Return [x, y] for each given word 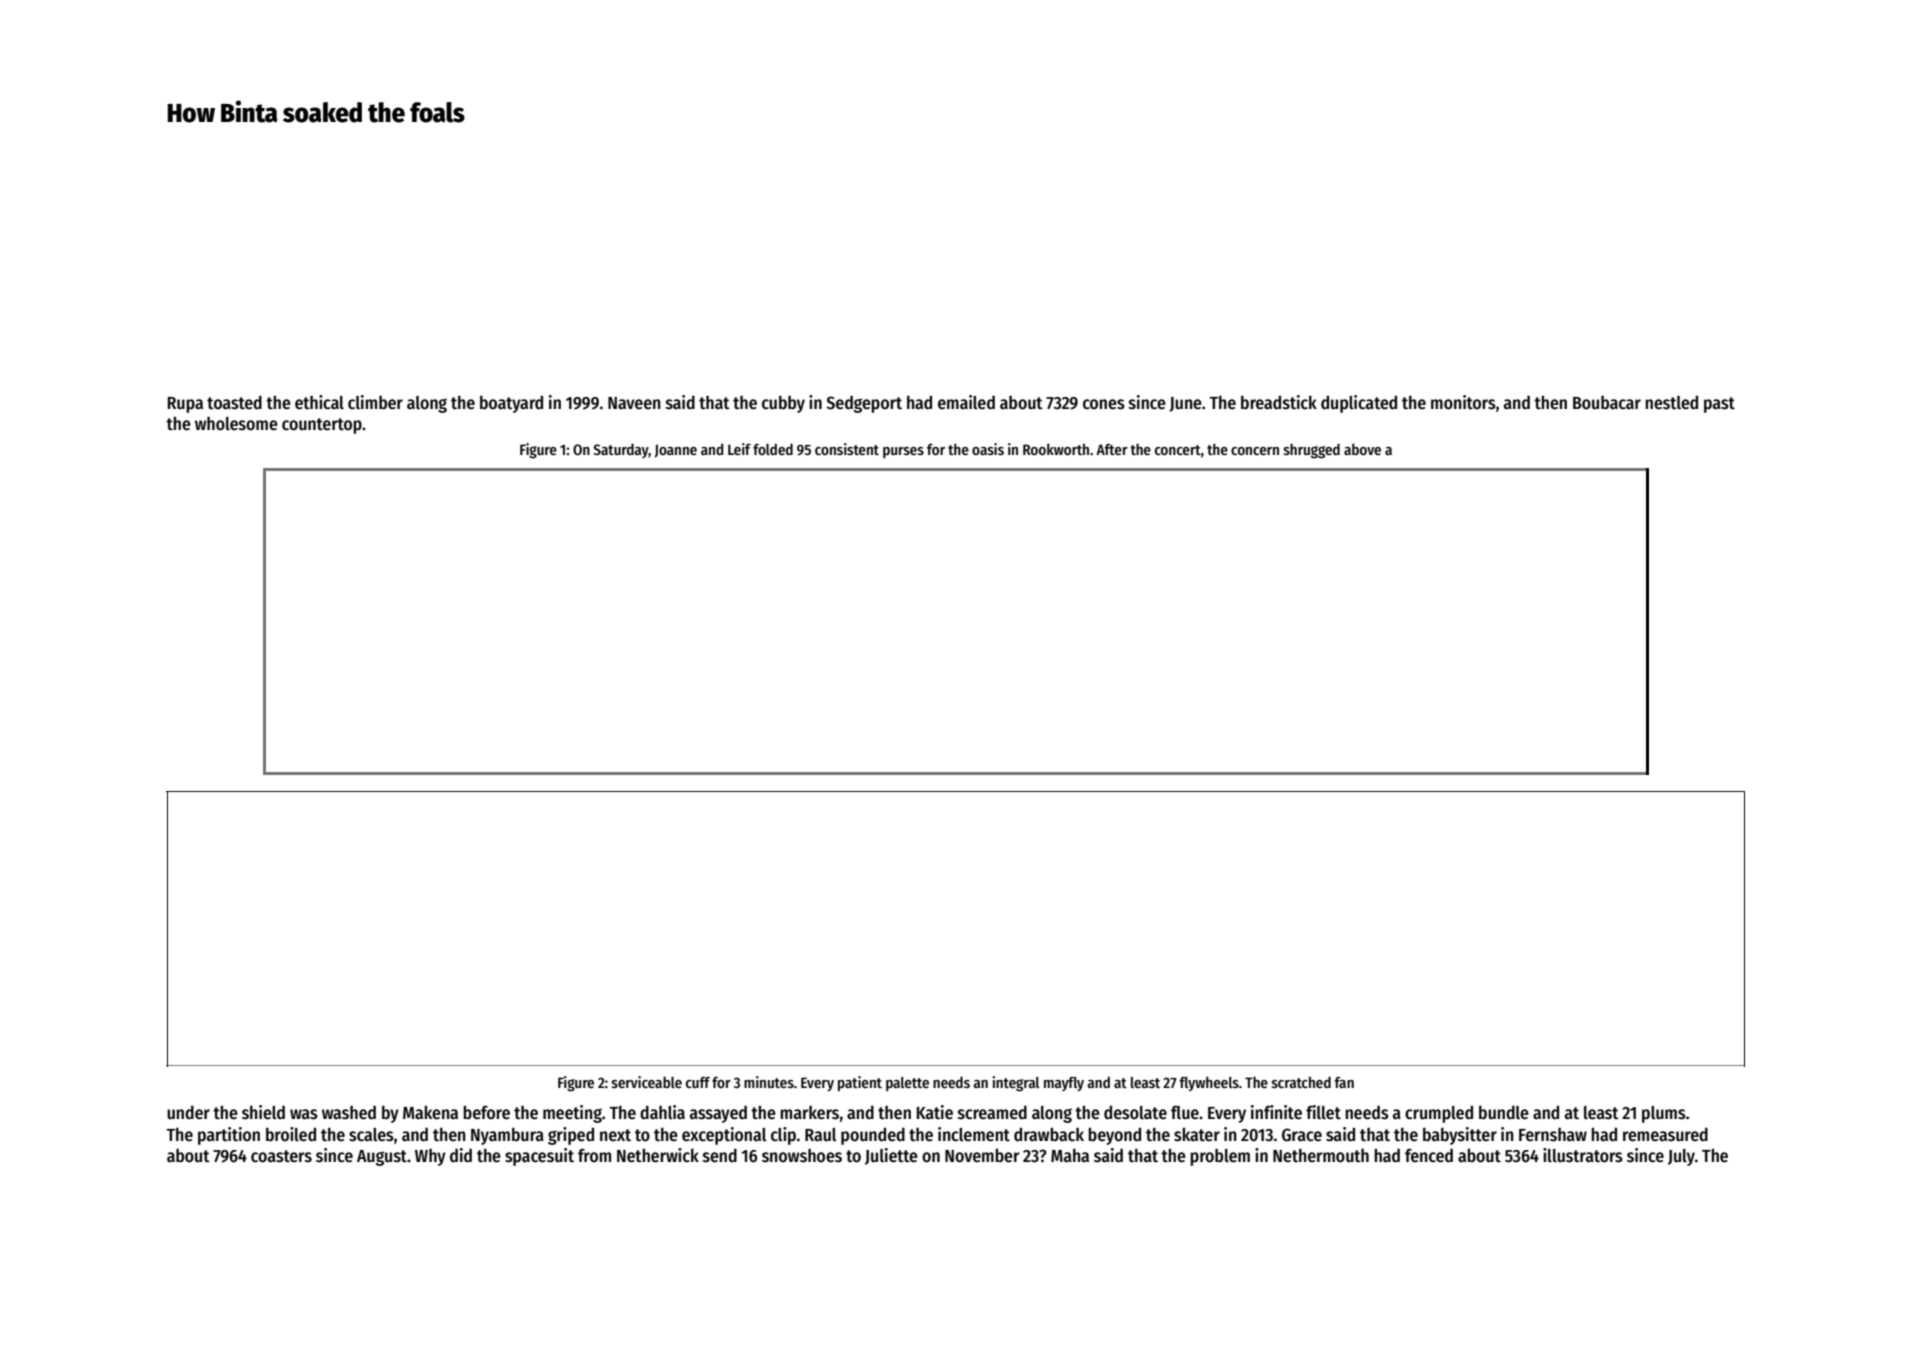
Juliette [891, 1156]
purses [903, 452]
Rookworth [1056, 449]
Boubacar [1607, 403]
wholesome [236, 424]
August [382, 1158]
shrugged [1312, 451]
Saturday [621, 450]
